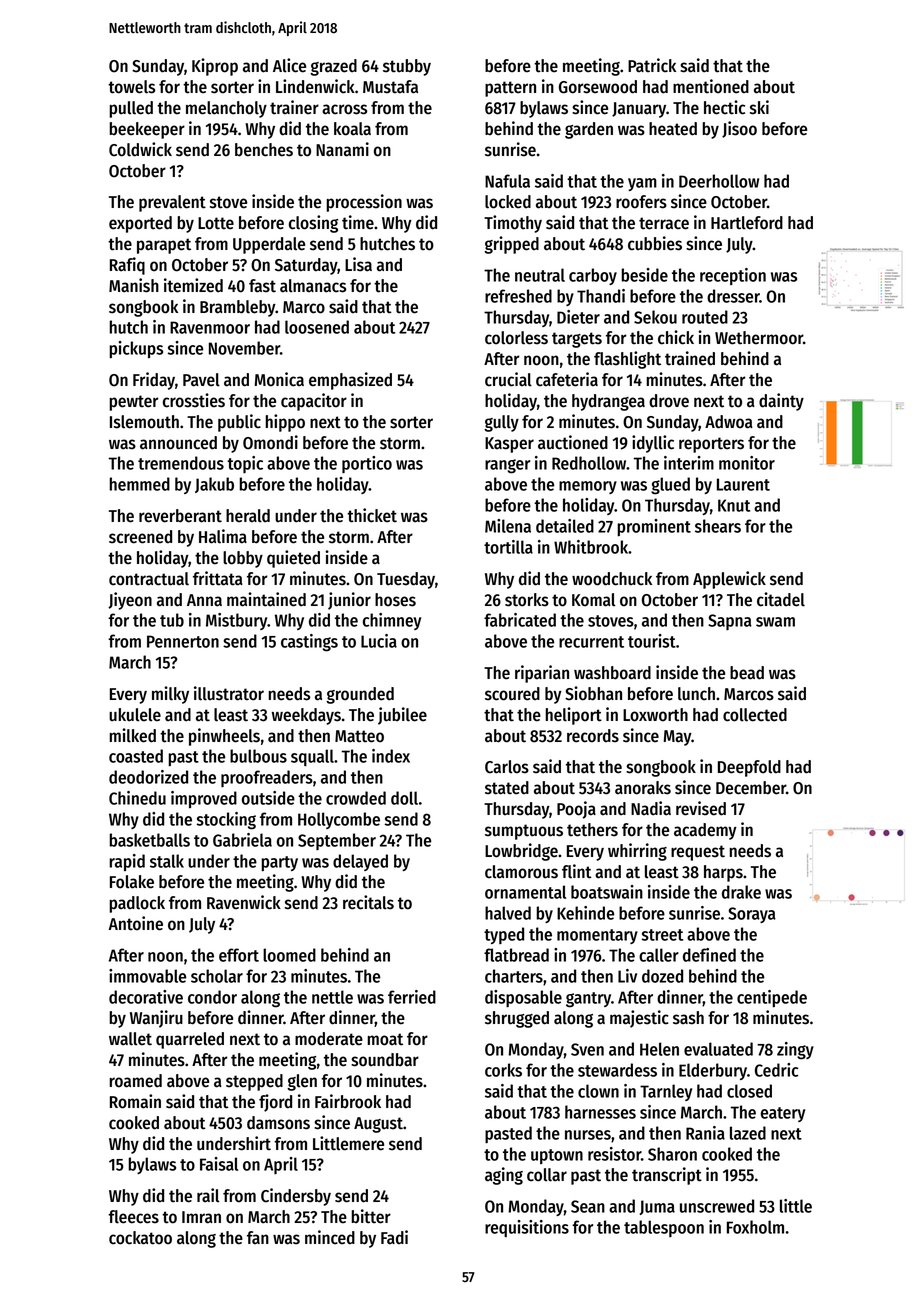 The width and height of the document is (924, 1314). What do you see at coordinates (258, 1237) in the document?
I see `fan` at bounding box center [258, 1237].
